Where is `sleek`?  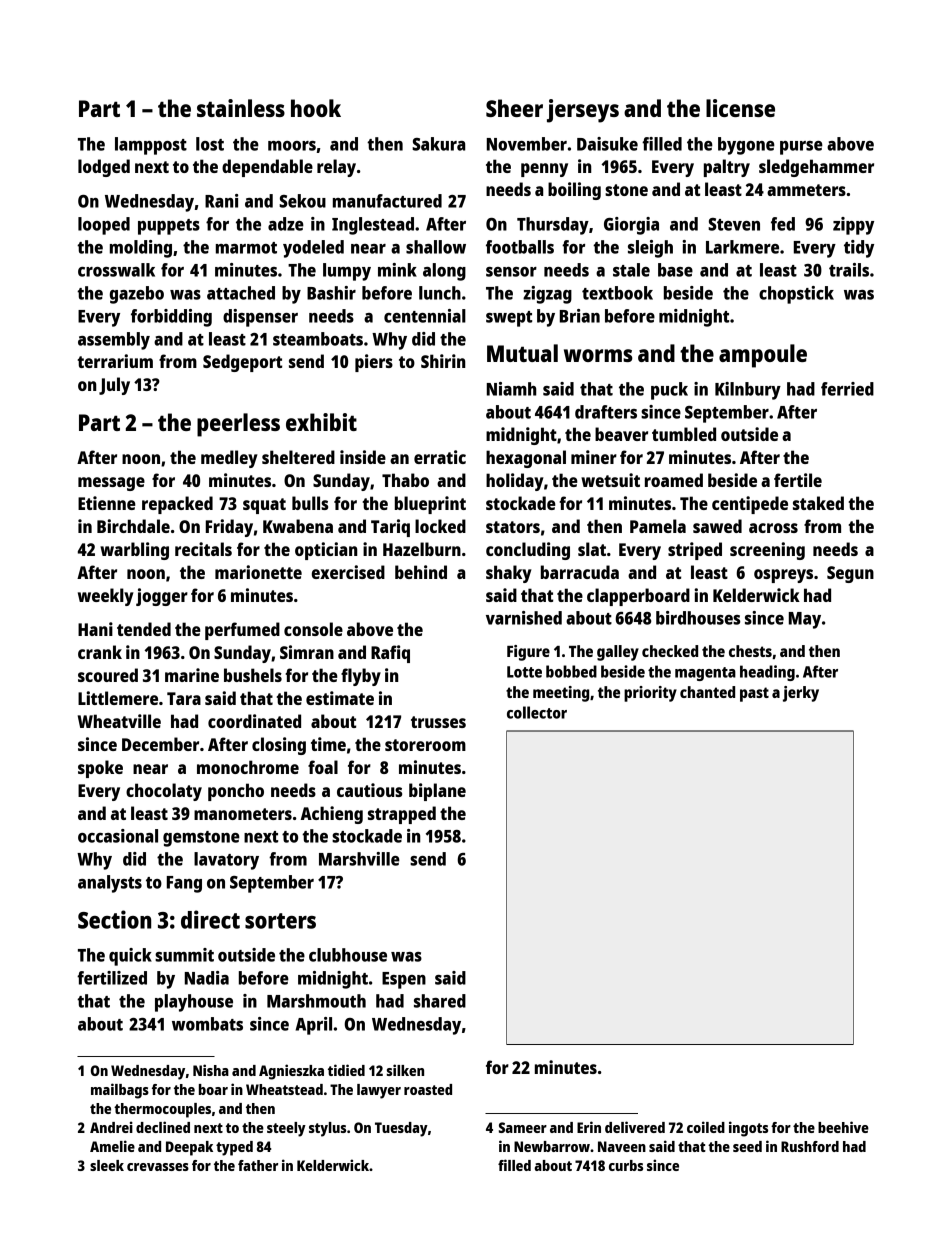
sleek is located at coordinates (107, 1165).
